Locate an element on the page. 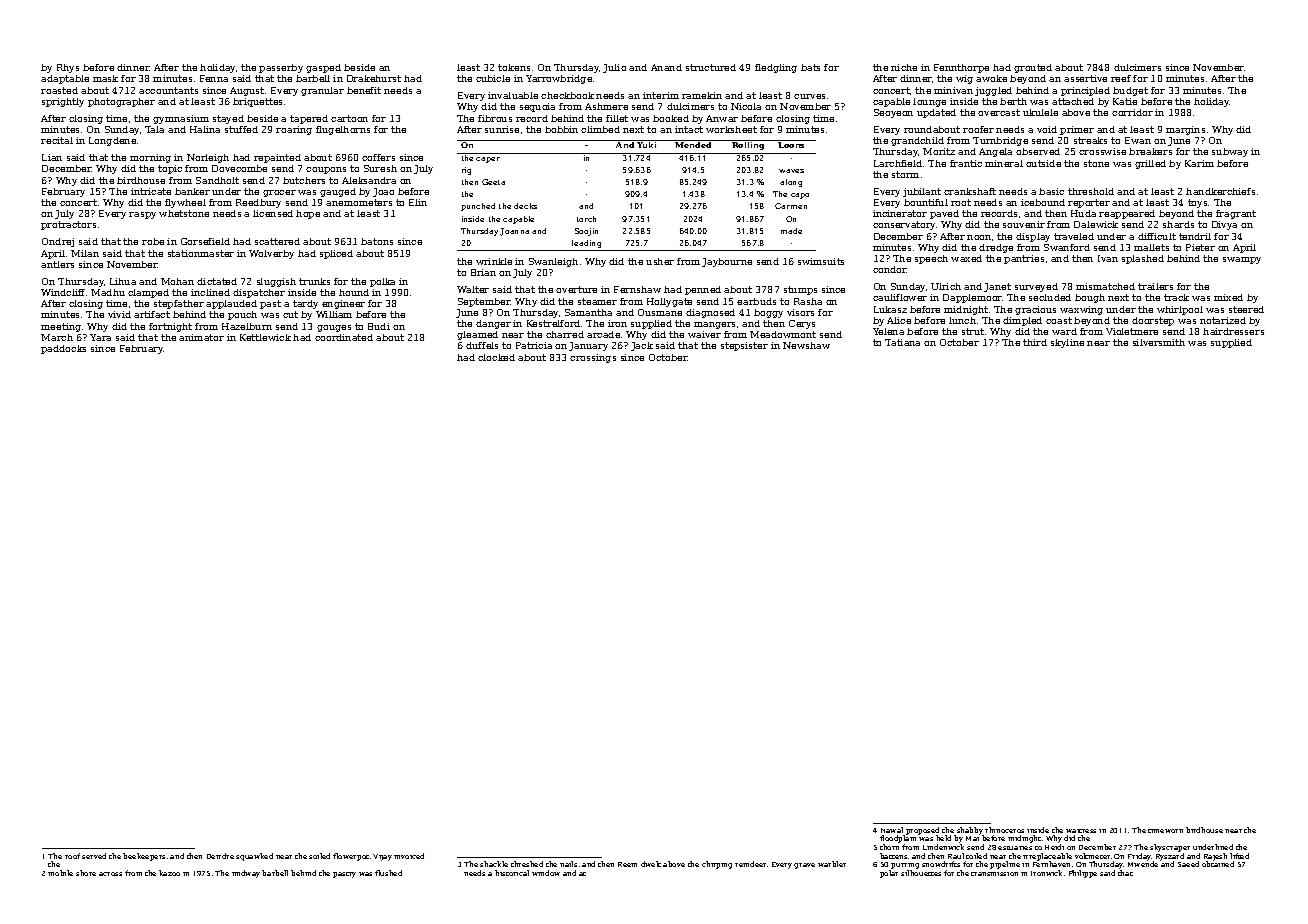 The image size is (1308, 924). Philippe is located at coordinates (1083, 874).
